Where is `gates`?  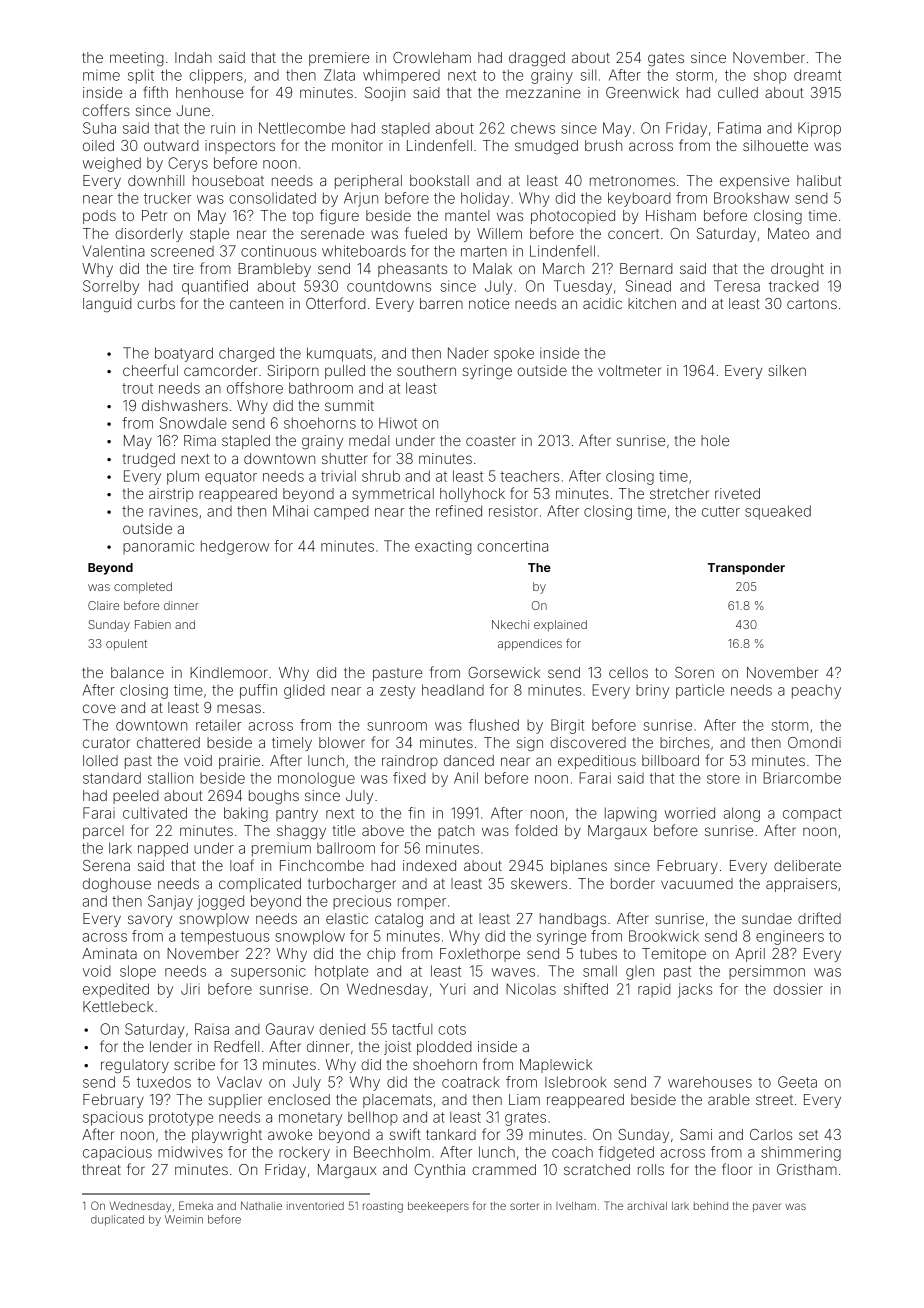 gates is located at coordinates (666, 60).
